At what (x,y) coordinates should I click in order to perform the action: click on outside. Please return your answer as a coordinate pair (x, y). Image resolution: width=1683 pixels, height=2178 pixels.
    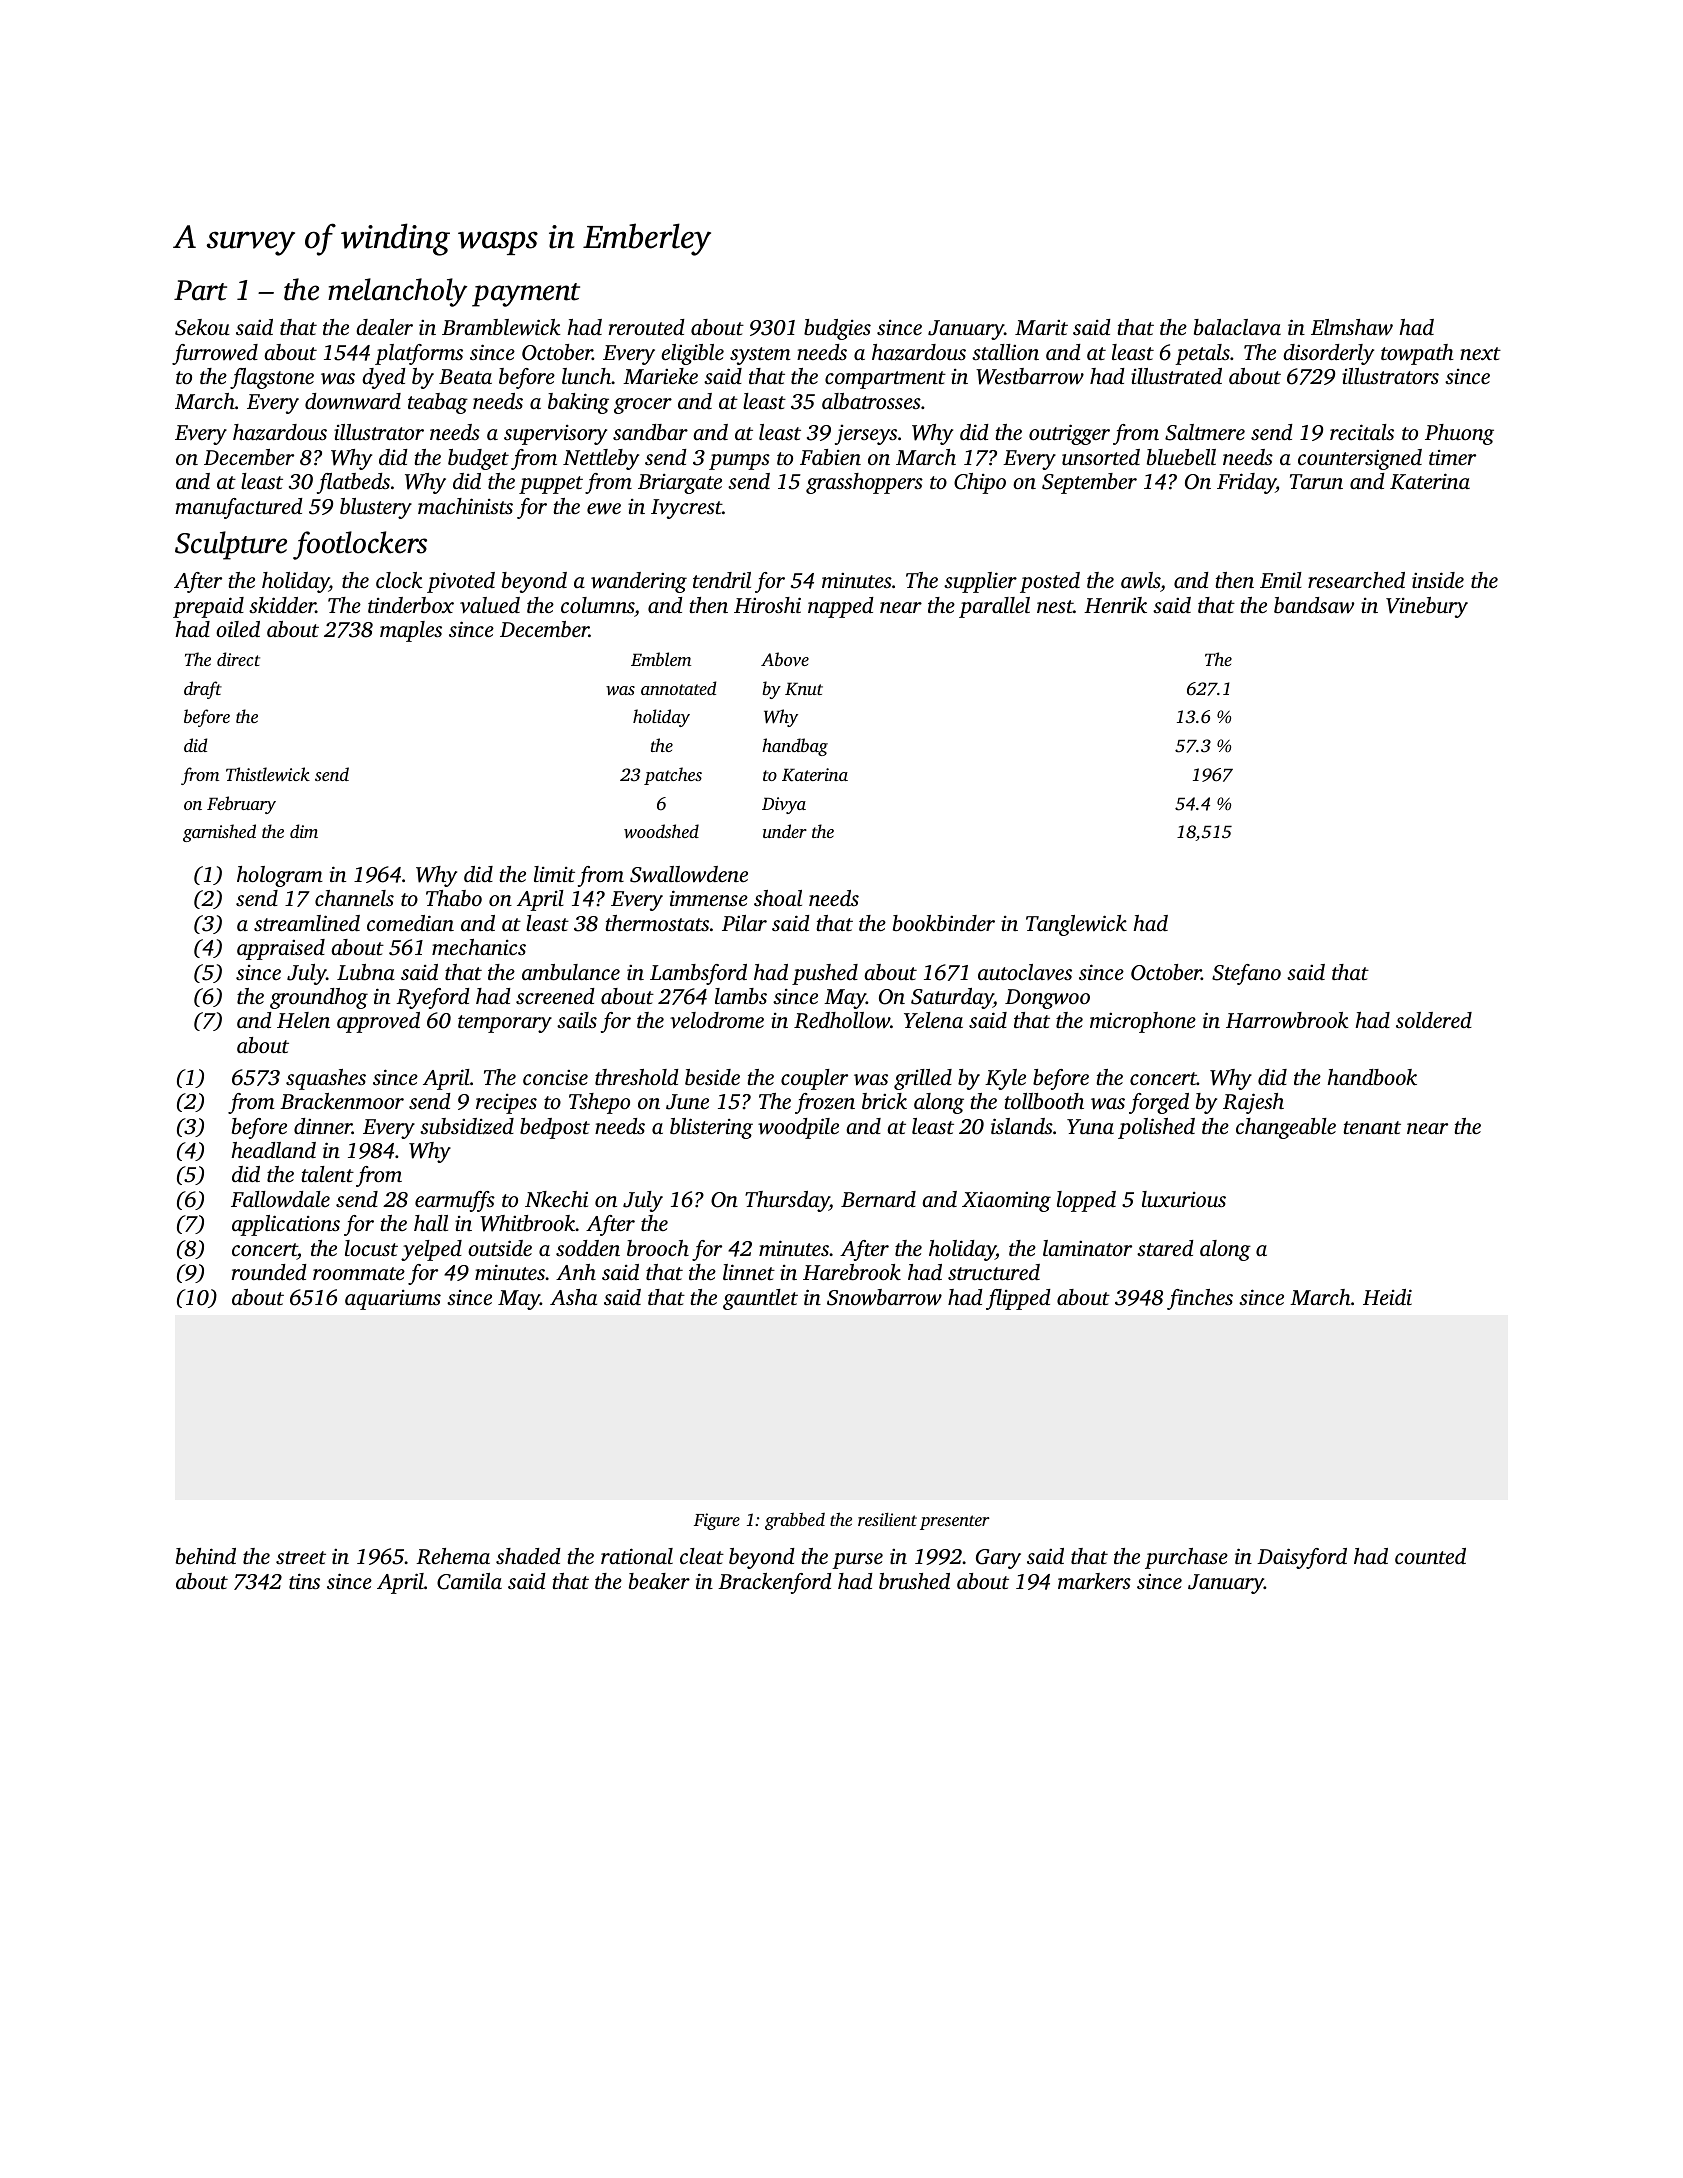
    Looking at the image, I should click on (500, 1248).
